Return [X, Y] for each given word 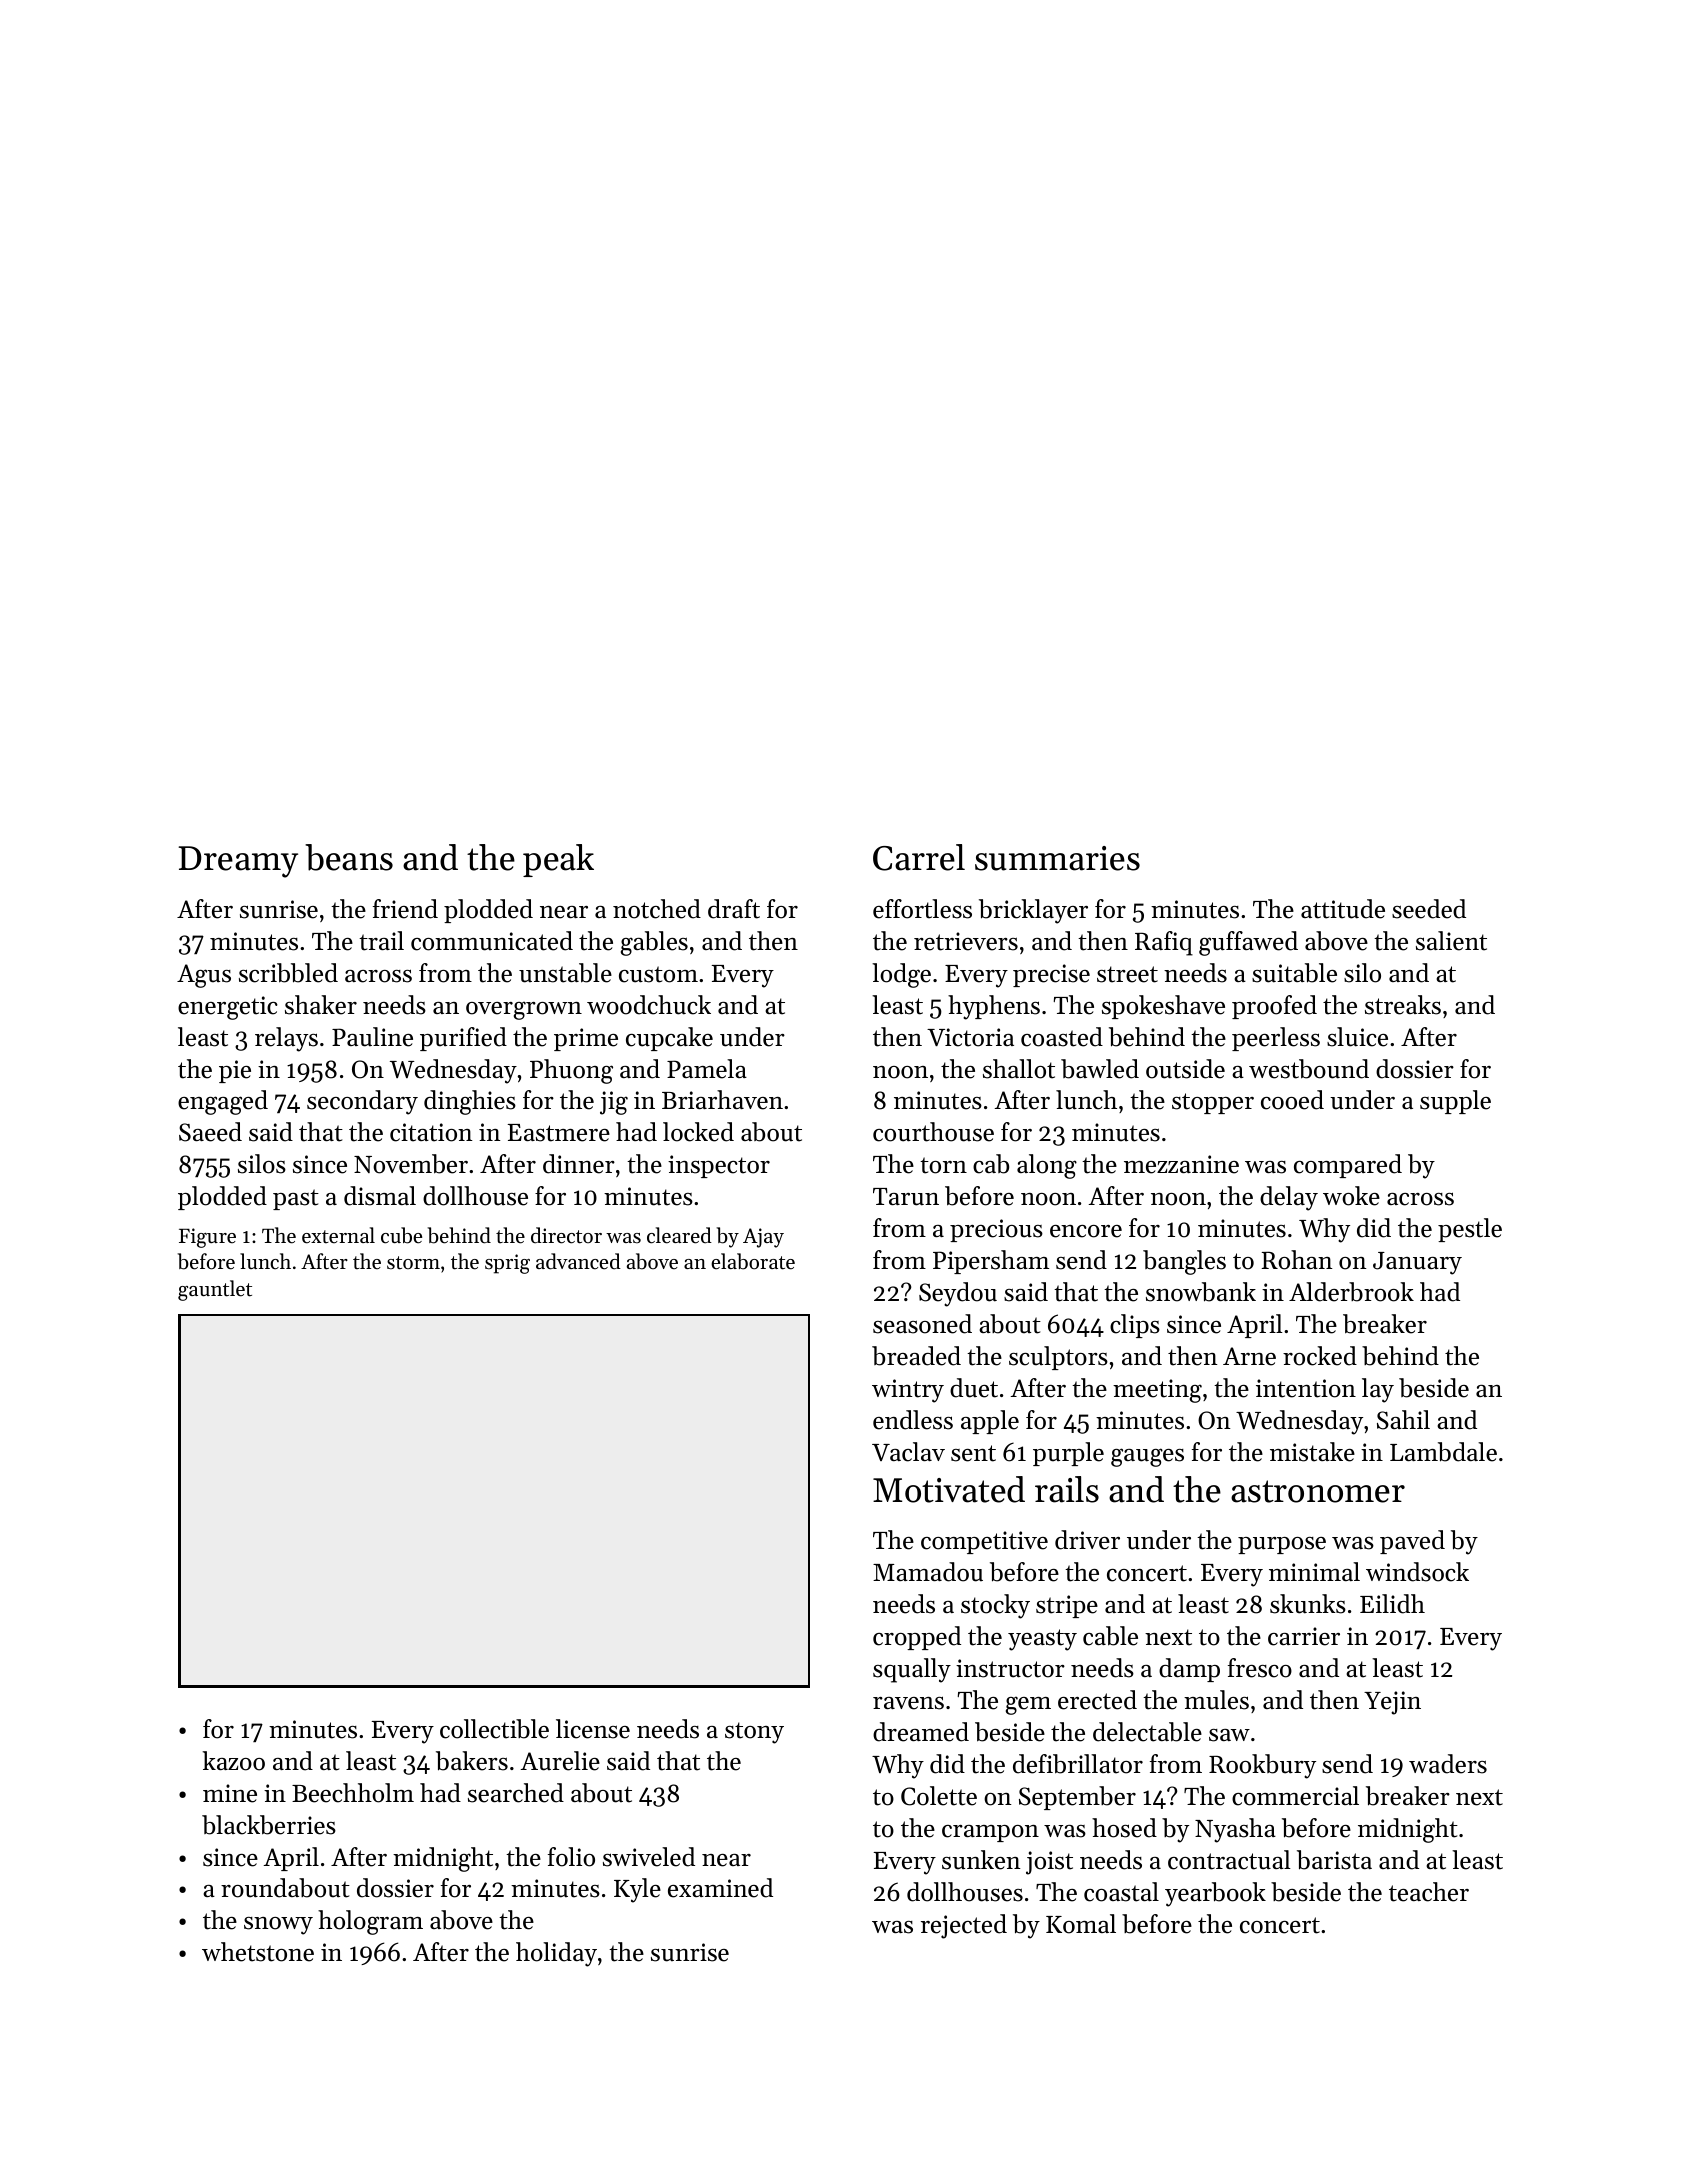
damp [1189, 1670]
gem [1028, 1706]
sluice [1357, 1037]
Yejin [1392, 1703]
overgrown [524, 1011]
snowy [278, 1926]
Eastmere [559, 1133]
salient [1451, 941]
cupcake [669, 1039]
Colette [939, 1796]
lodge [901, 975]
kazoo [234, 1761]
